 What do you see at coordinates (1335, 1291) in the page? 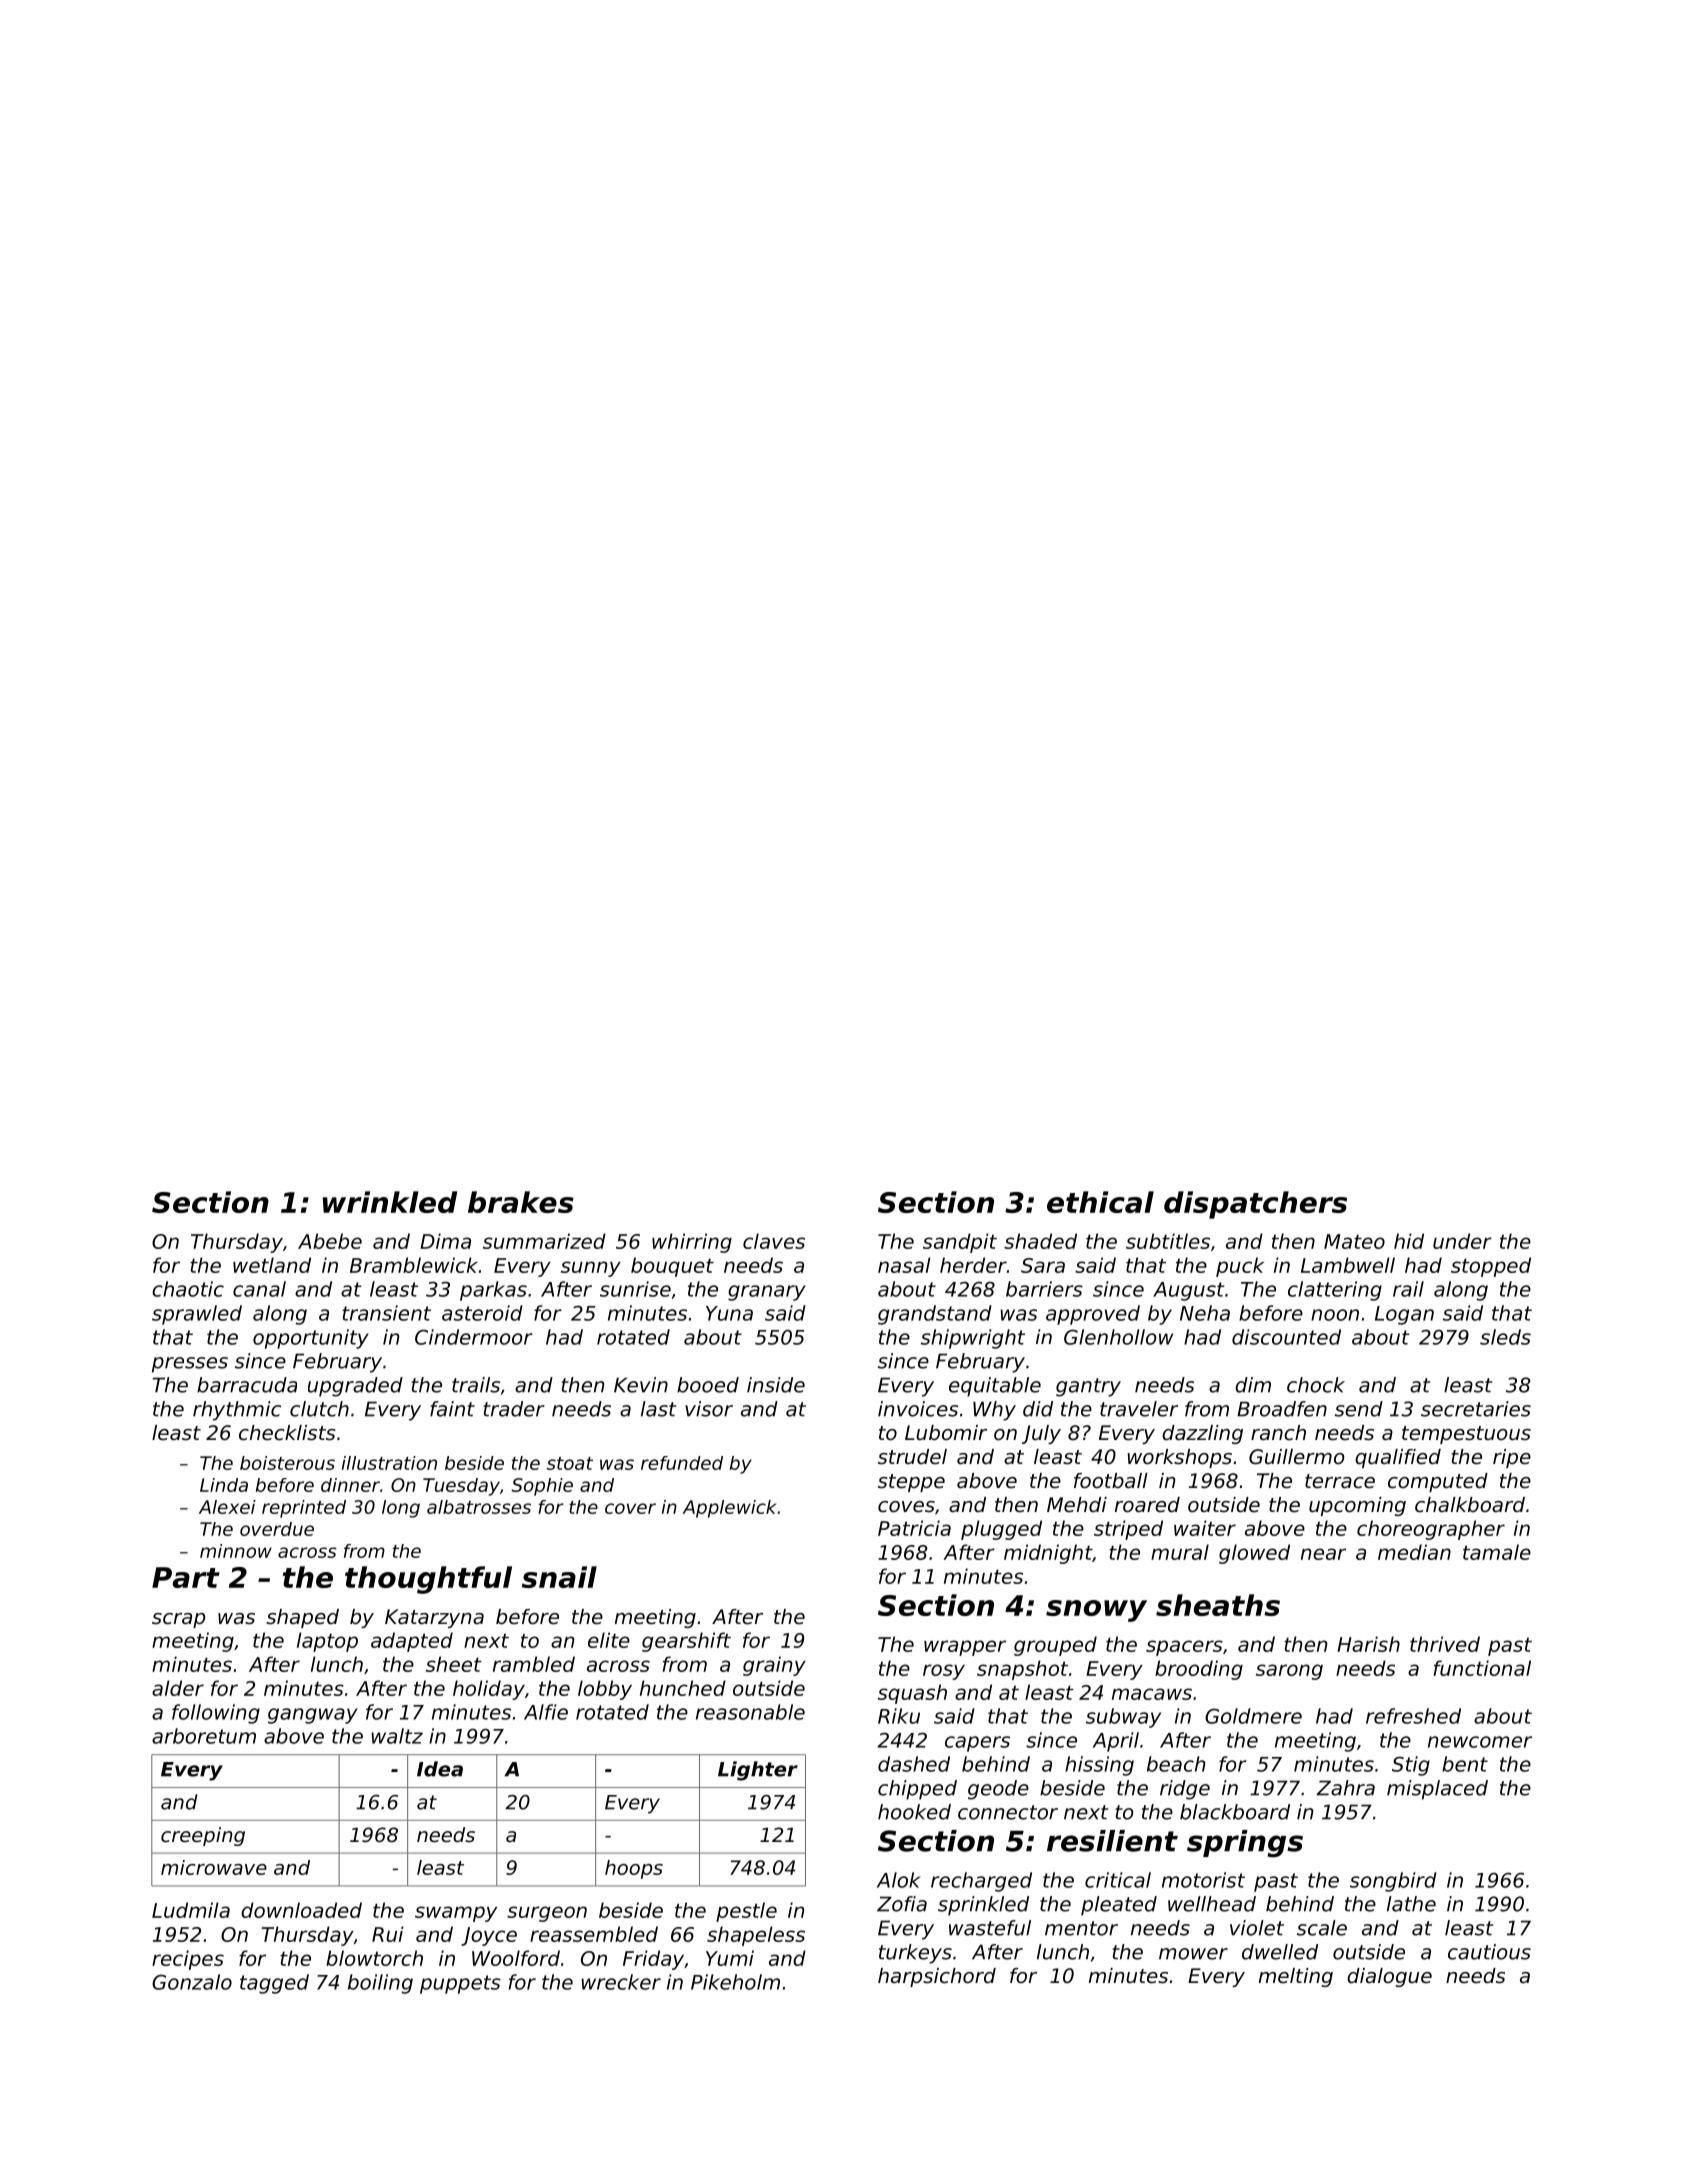
I see `clattering` at bounding box center [1335, 1291].
